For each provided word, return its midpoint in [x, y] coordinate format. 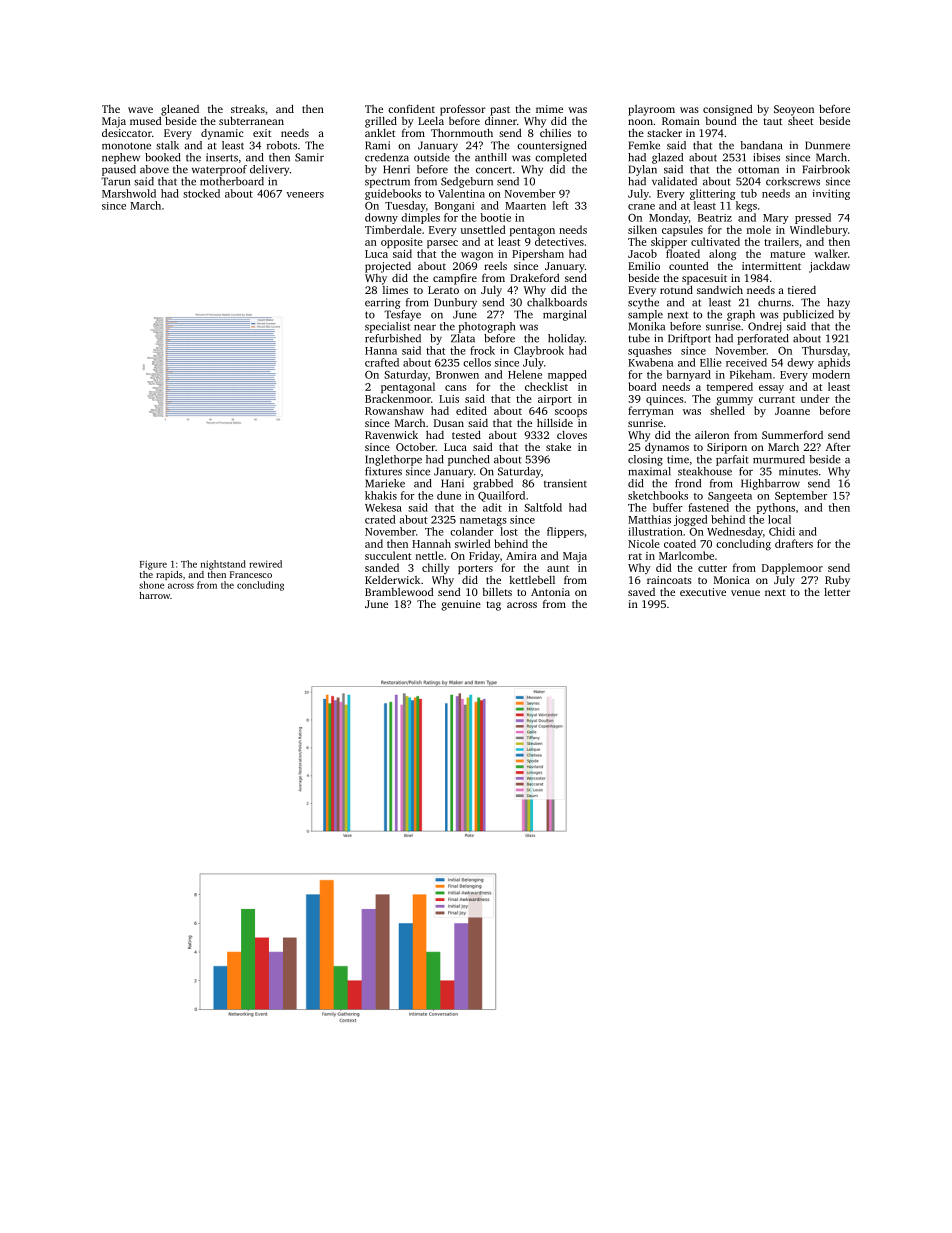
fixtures [383, 471]
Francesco [251, 574]
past [500, 111]
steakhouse [705, 471]
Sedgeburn [467, 182]
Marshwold [129, 193]
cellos [477, 362]
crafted [382, 362]
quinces [665, 400]
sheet [800, 121]
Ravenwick [391, 435]
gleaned [180, 110]
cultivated [715, 241]
